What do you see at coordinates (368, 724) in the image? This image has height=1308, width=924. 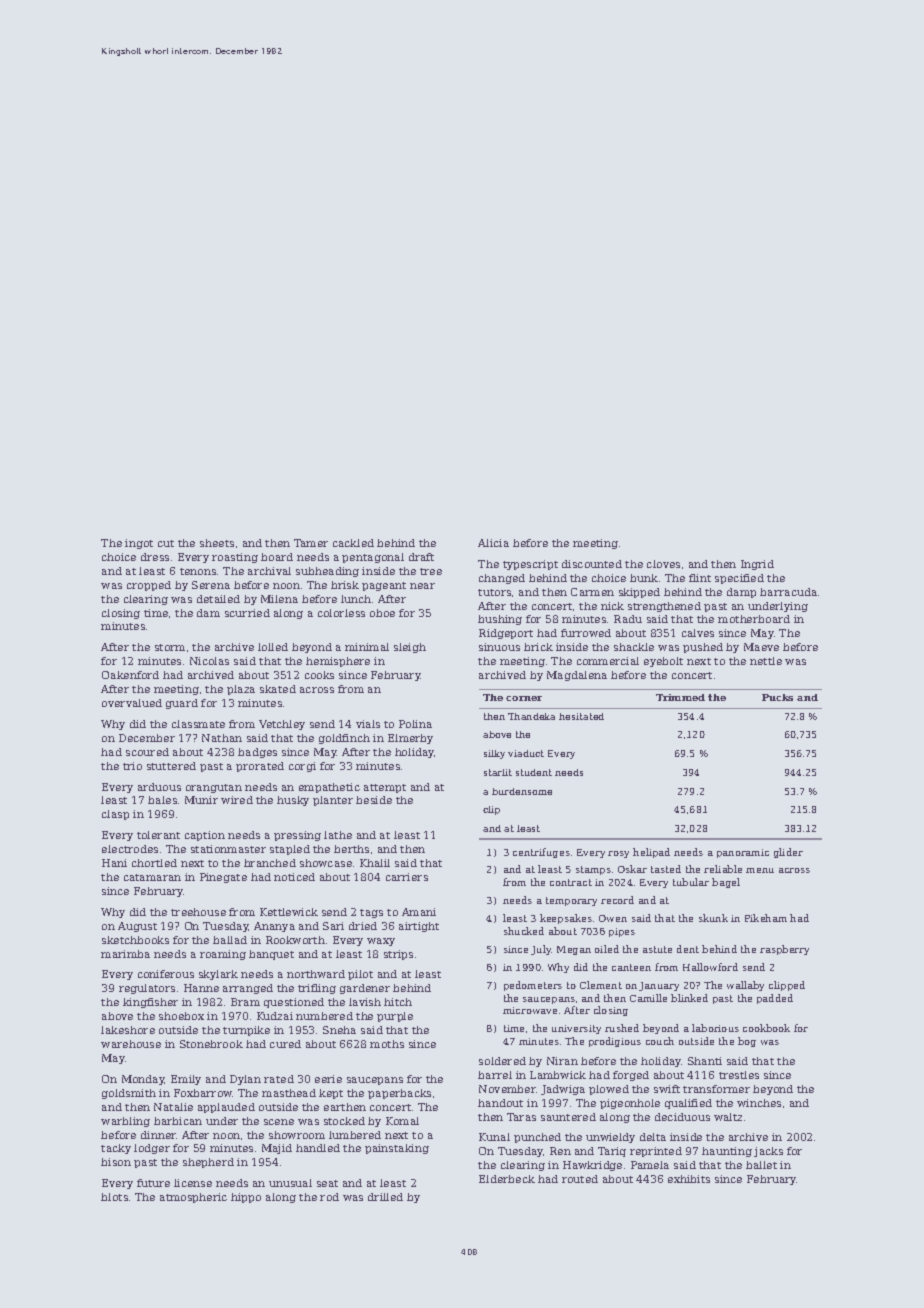 I see `vials` at bounding box center [368, 724].
